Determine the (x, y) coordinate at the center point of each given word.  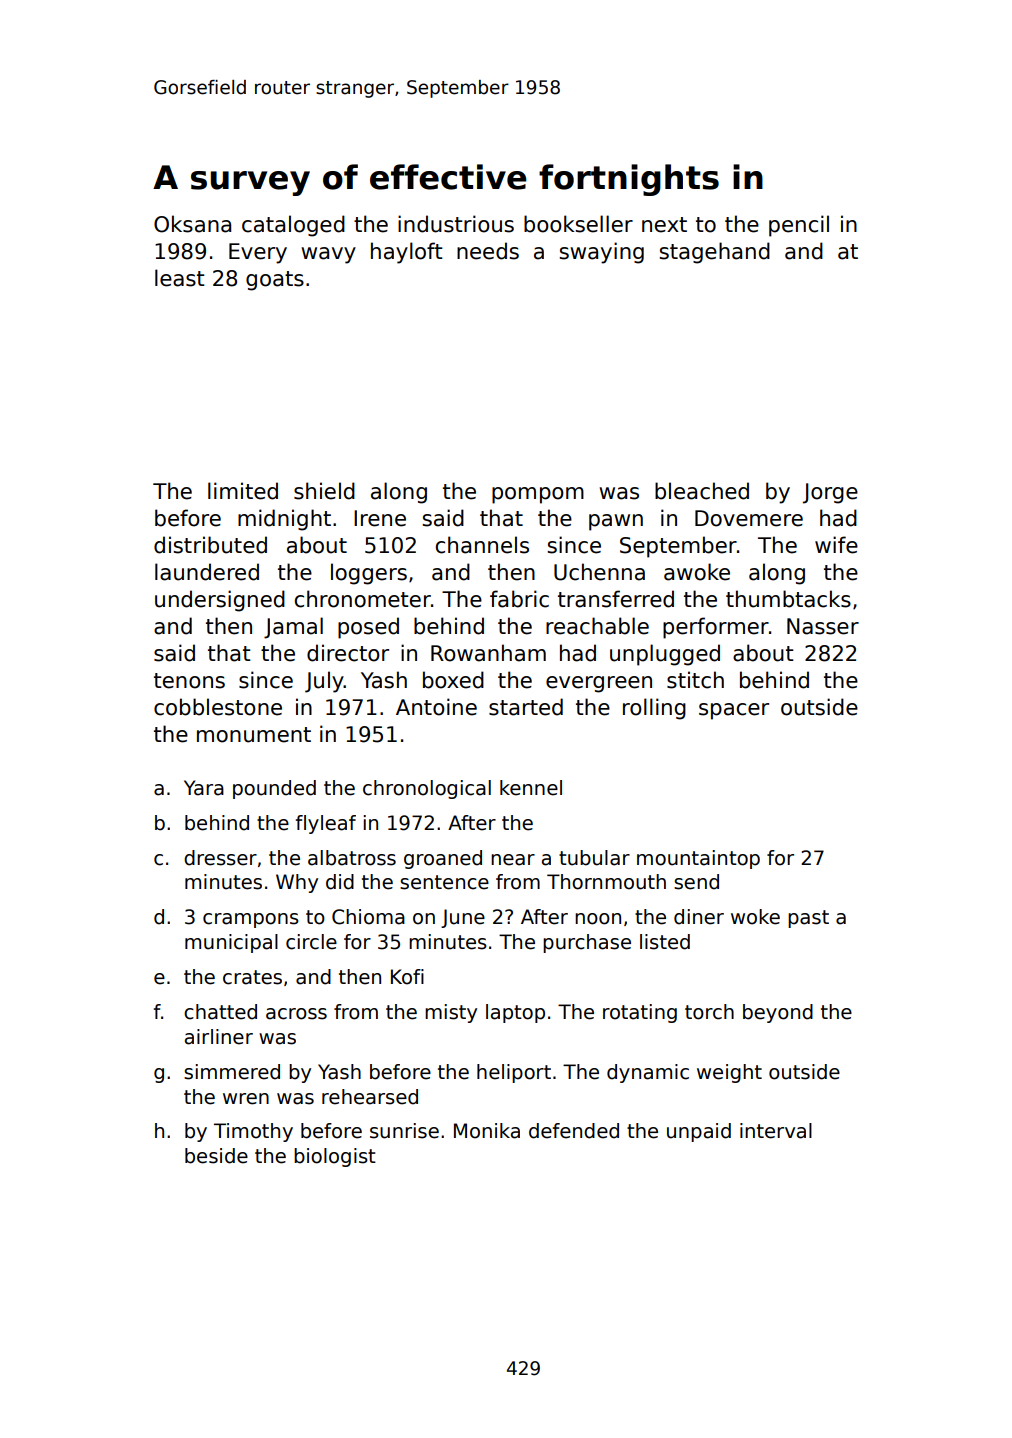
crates (252, 977)
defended (574, 1131)
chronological (427, 789)
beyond (778, 1013)
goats (275, 281)
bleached (702, 491)
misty (451, 1013)
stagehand (714, 253)
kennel (531, 788)
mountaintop (698, 859)
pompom (538, 495)
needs (488, 251)
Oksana (192, 224)
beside (216, 1156)
